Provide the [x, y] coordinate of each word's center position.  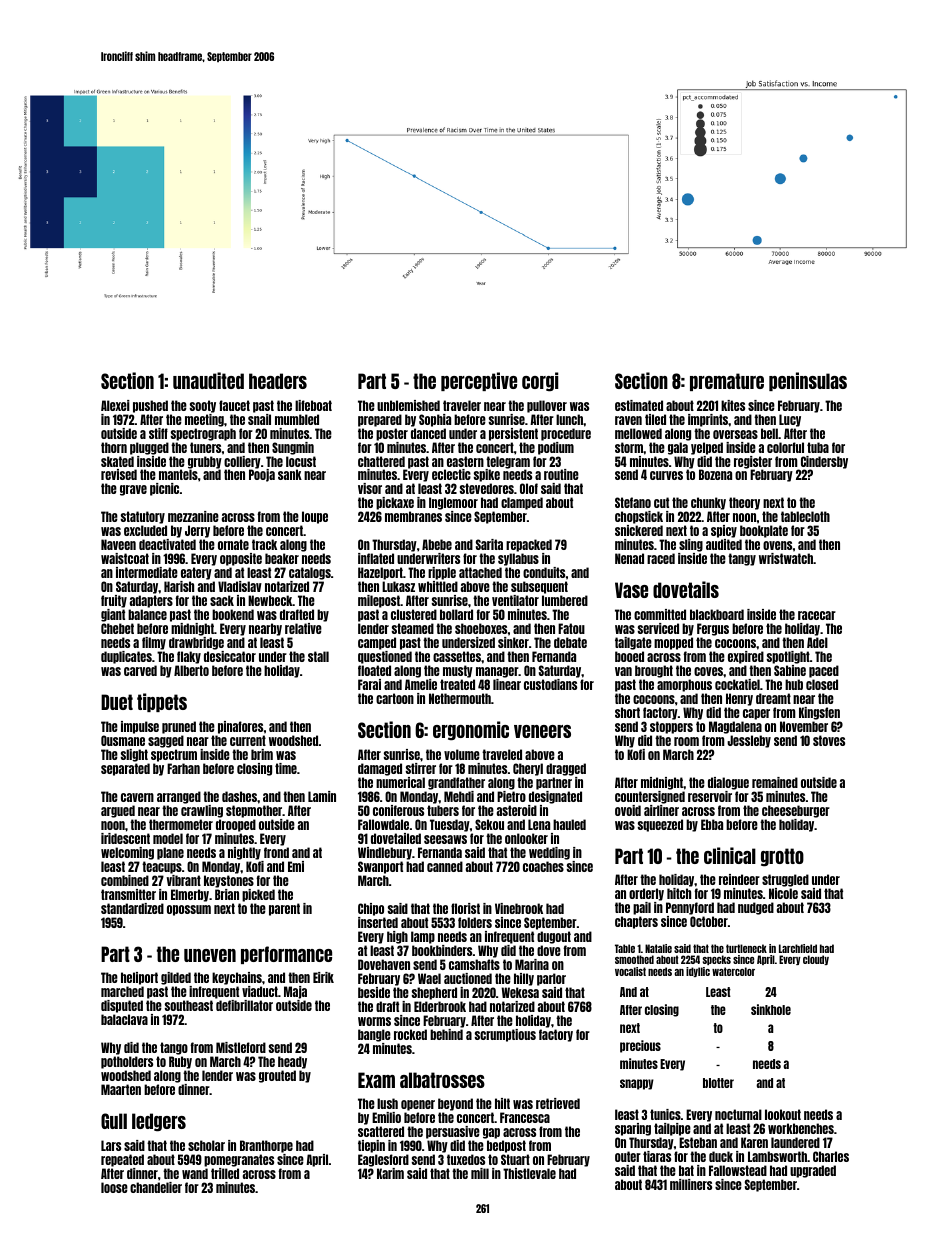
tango [174, 1048]
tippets [162, 702]
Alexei [115, 405]
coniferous [398, 810]
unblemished [408, 405]
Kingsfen [819, 713]
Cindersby [823, 463]
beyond [455, 1104]
